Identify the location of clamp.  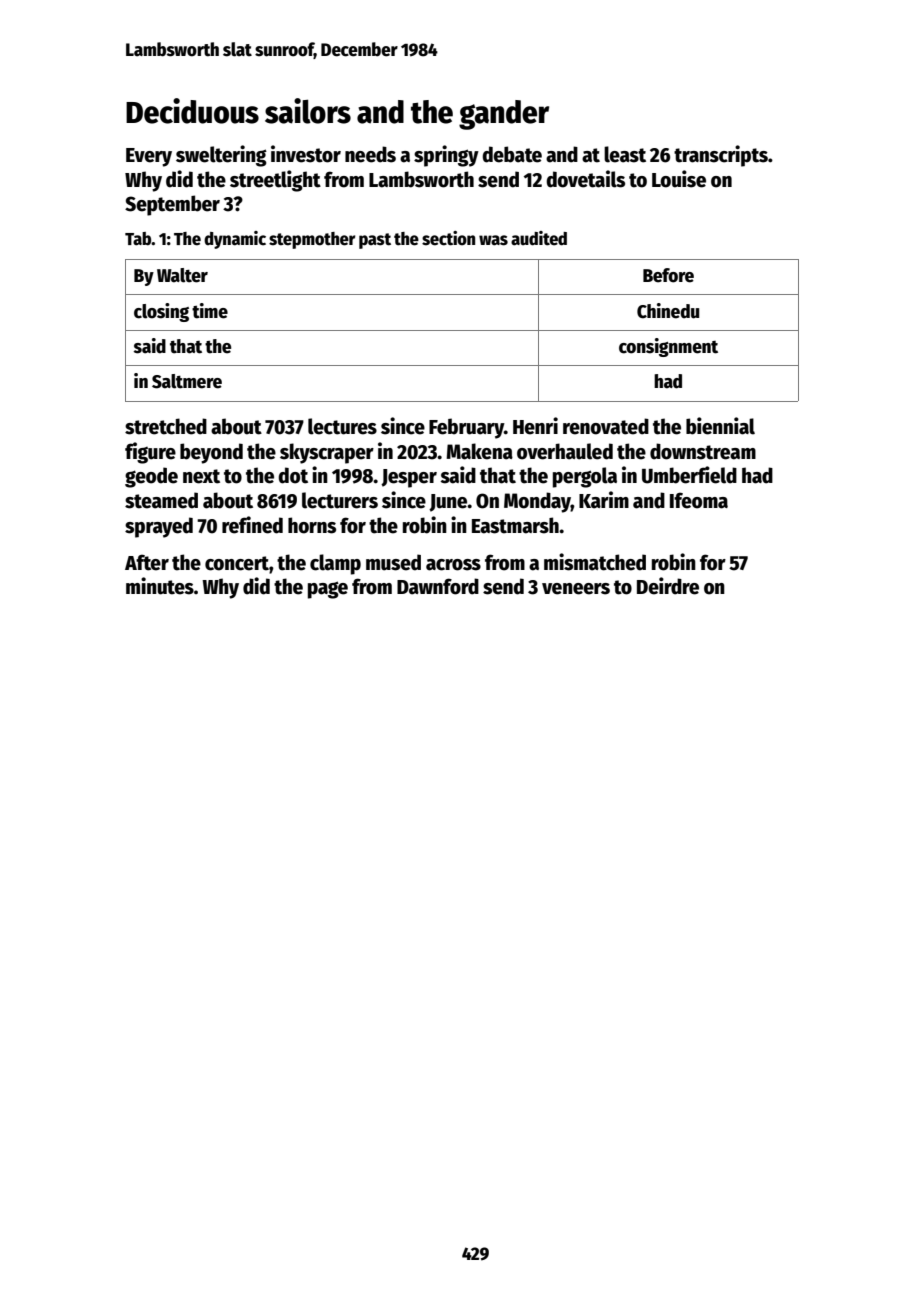
(335, 564).
